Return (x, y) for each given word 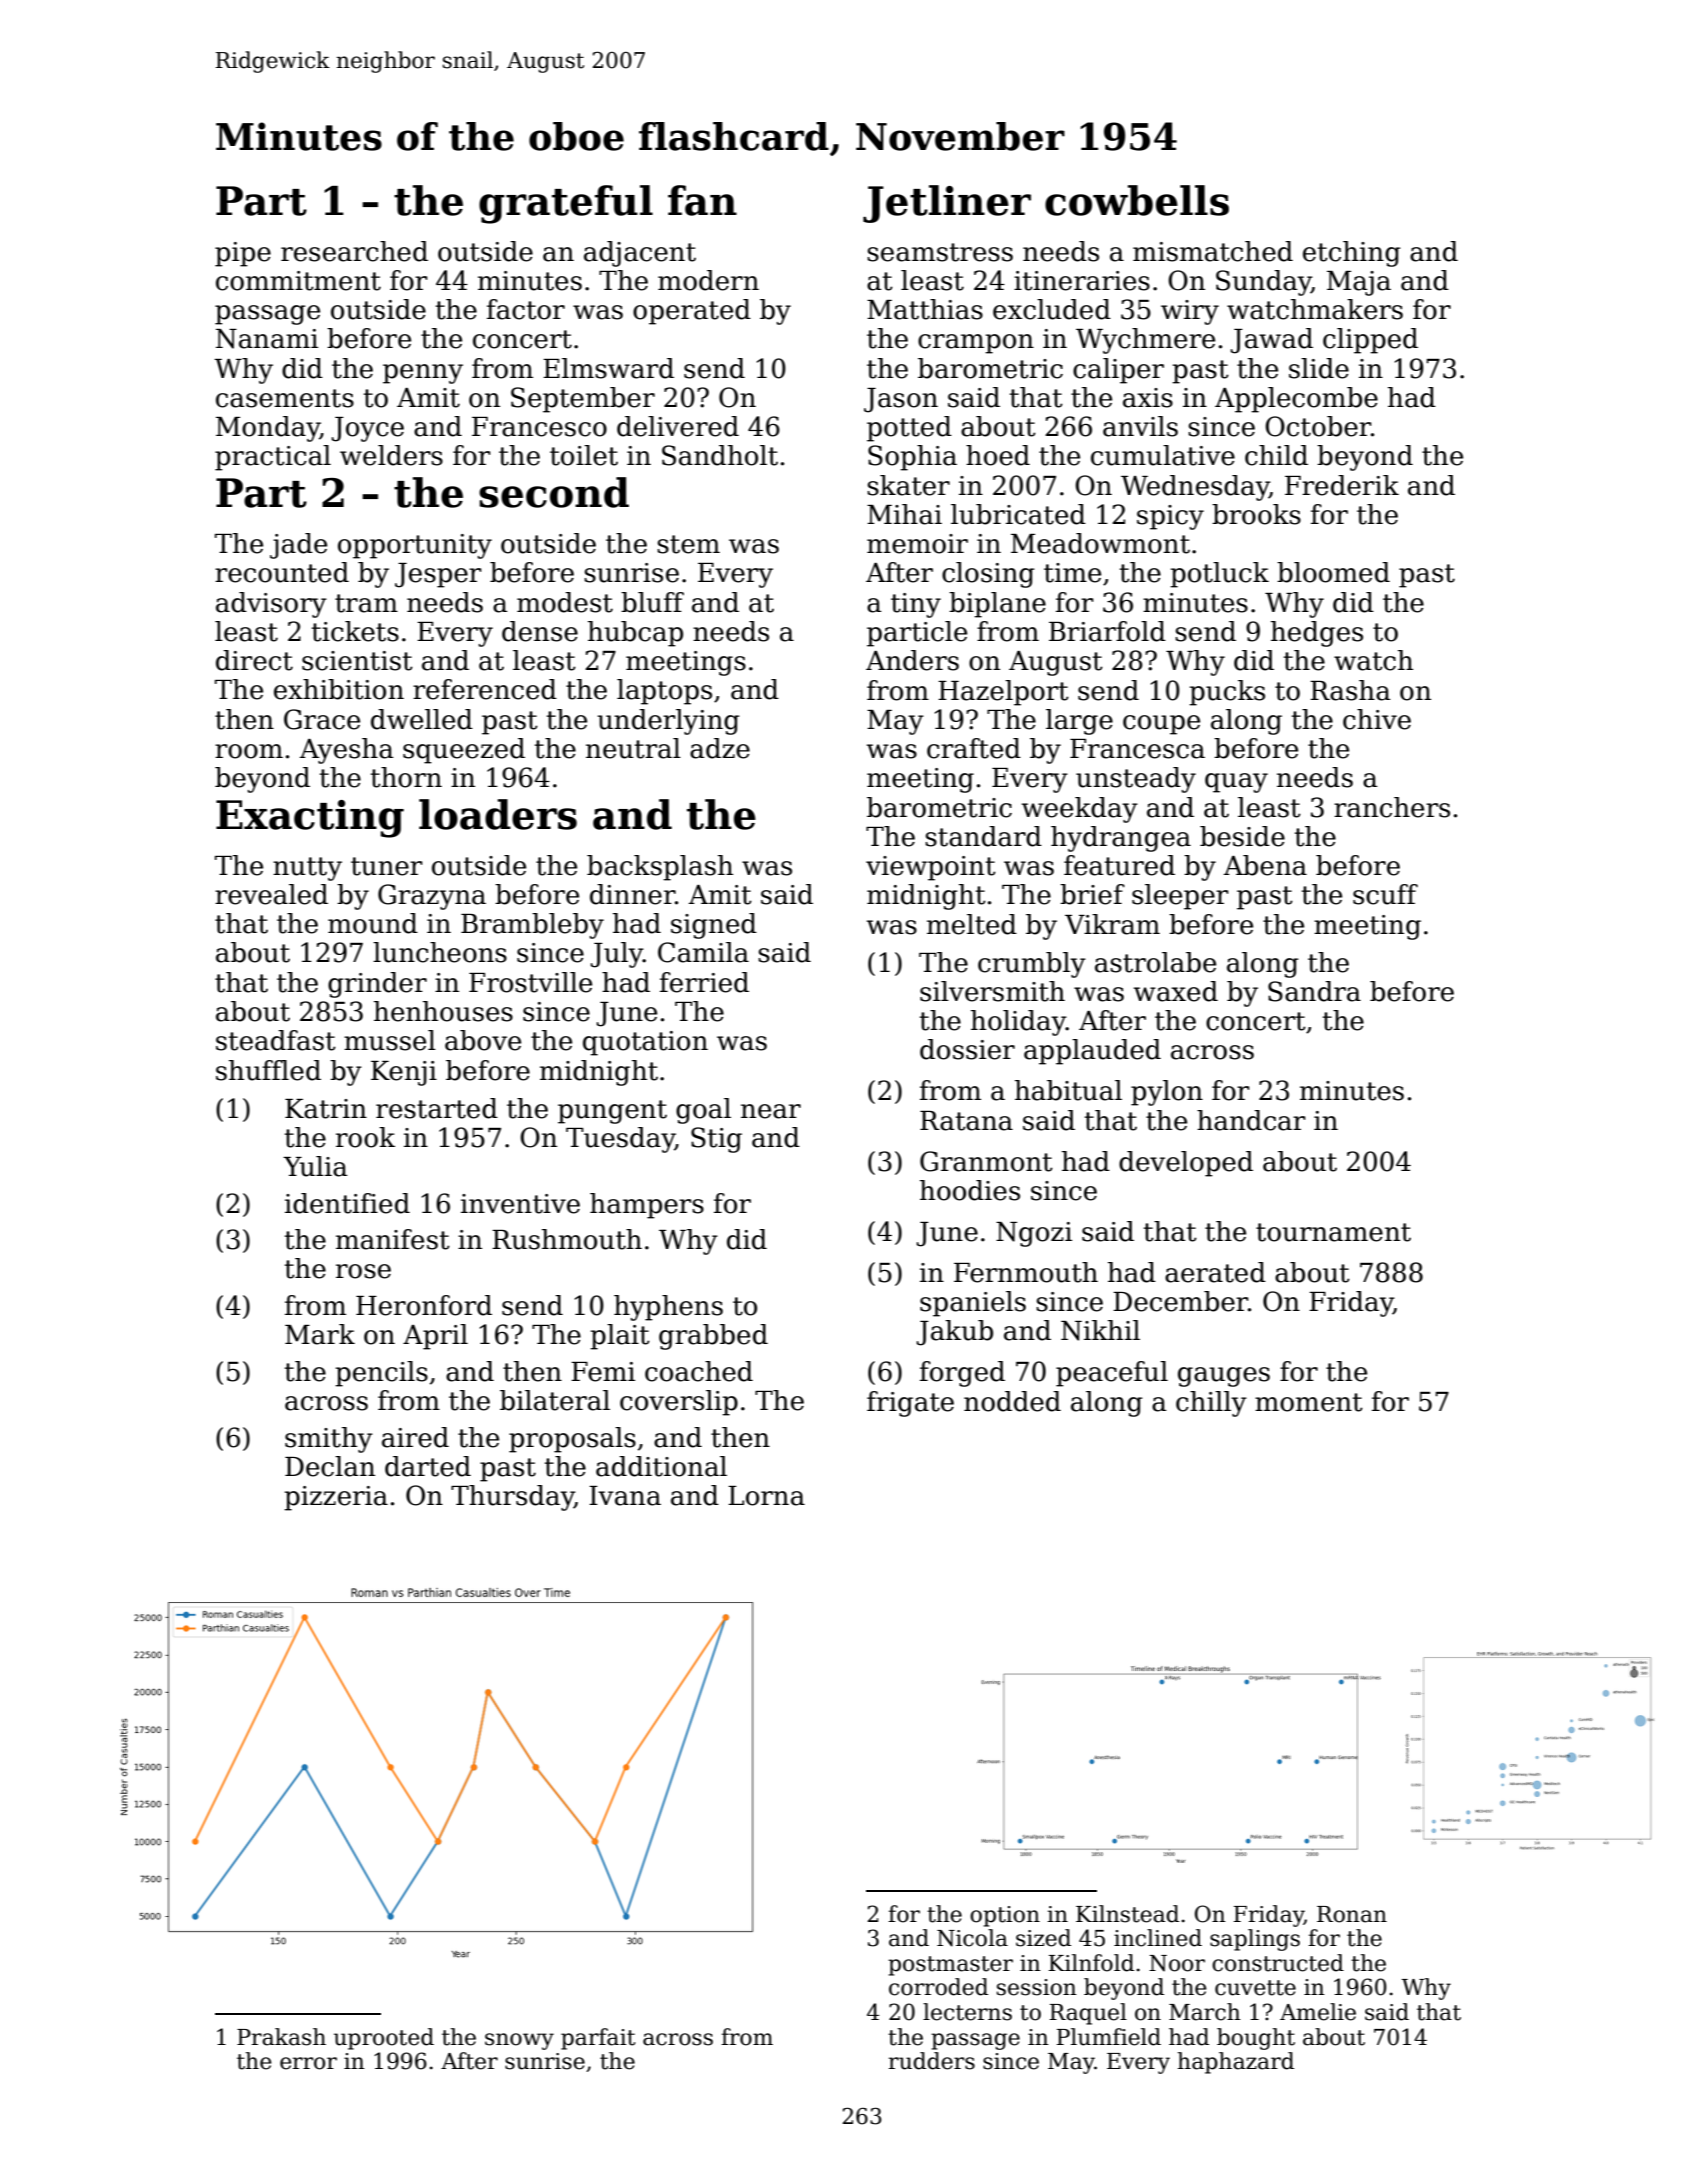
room (249, 751)
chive (1377, 719)
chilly (1211, 1404)
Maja (1359, 283)
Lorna (766, 1496)
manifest (393, 1239)
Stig (716, 1140)
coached (699, 1371)
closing (988, 575)
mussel (390, 1040)
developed (1186, 1164)
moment (1309, 1402)
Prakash (281, 2037)
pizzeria (336, 1498)
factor (526, 309)
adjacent (640, 254)
